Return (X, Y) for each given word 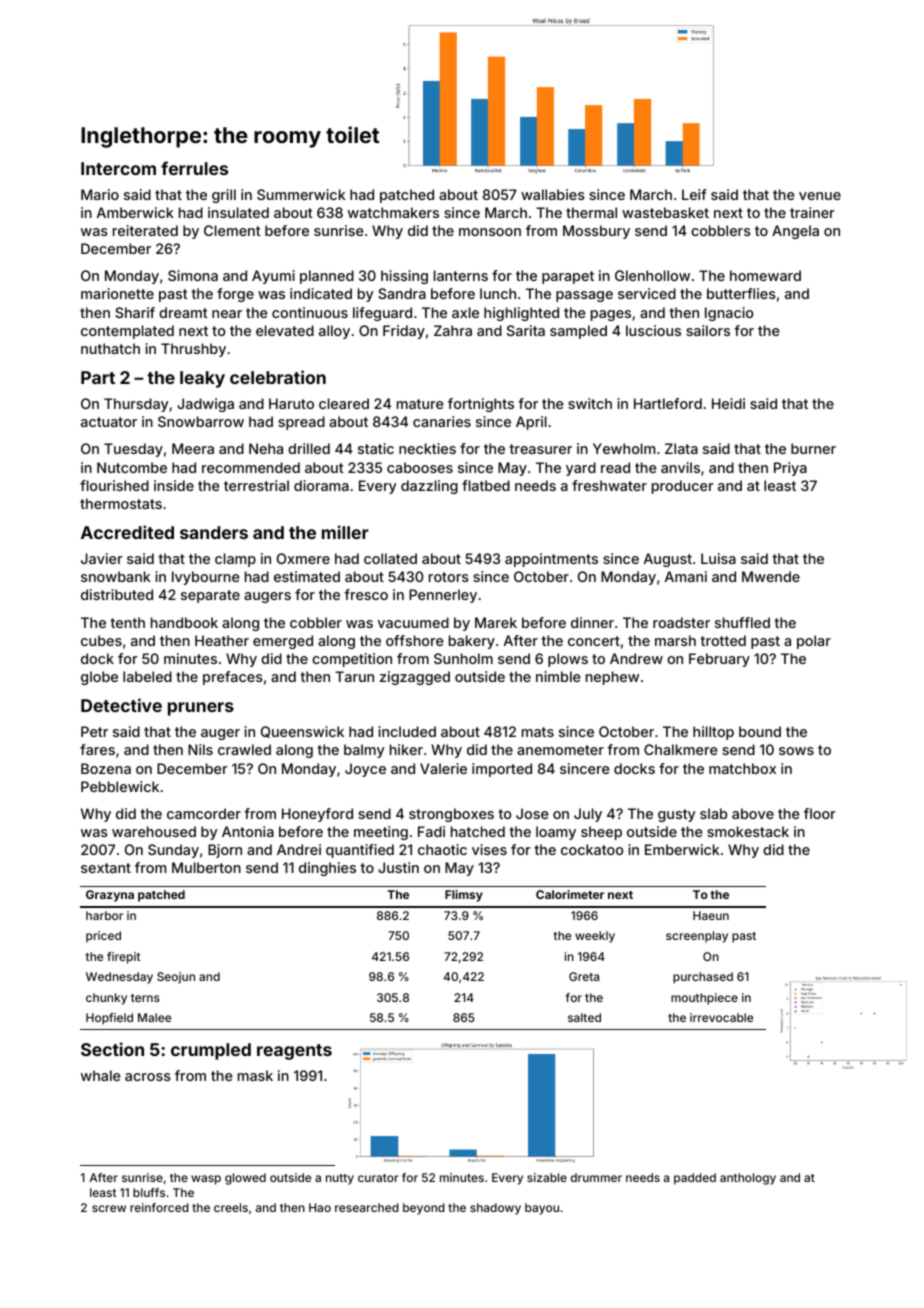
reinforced (159, 1207)
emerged (283, 642)
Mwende (771, 576)
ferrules (194, 168)
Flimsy (464, 896)
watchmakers (393, 212)
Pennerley (443, 596)
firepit (123, 958)
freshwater (609, 485)
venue (820, 196)
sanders (214, 532)
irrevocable (721, 1017)
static (376, 448)
